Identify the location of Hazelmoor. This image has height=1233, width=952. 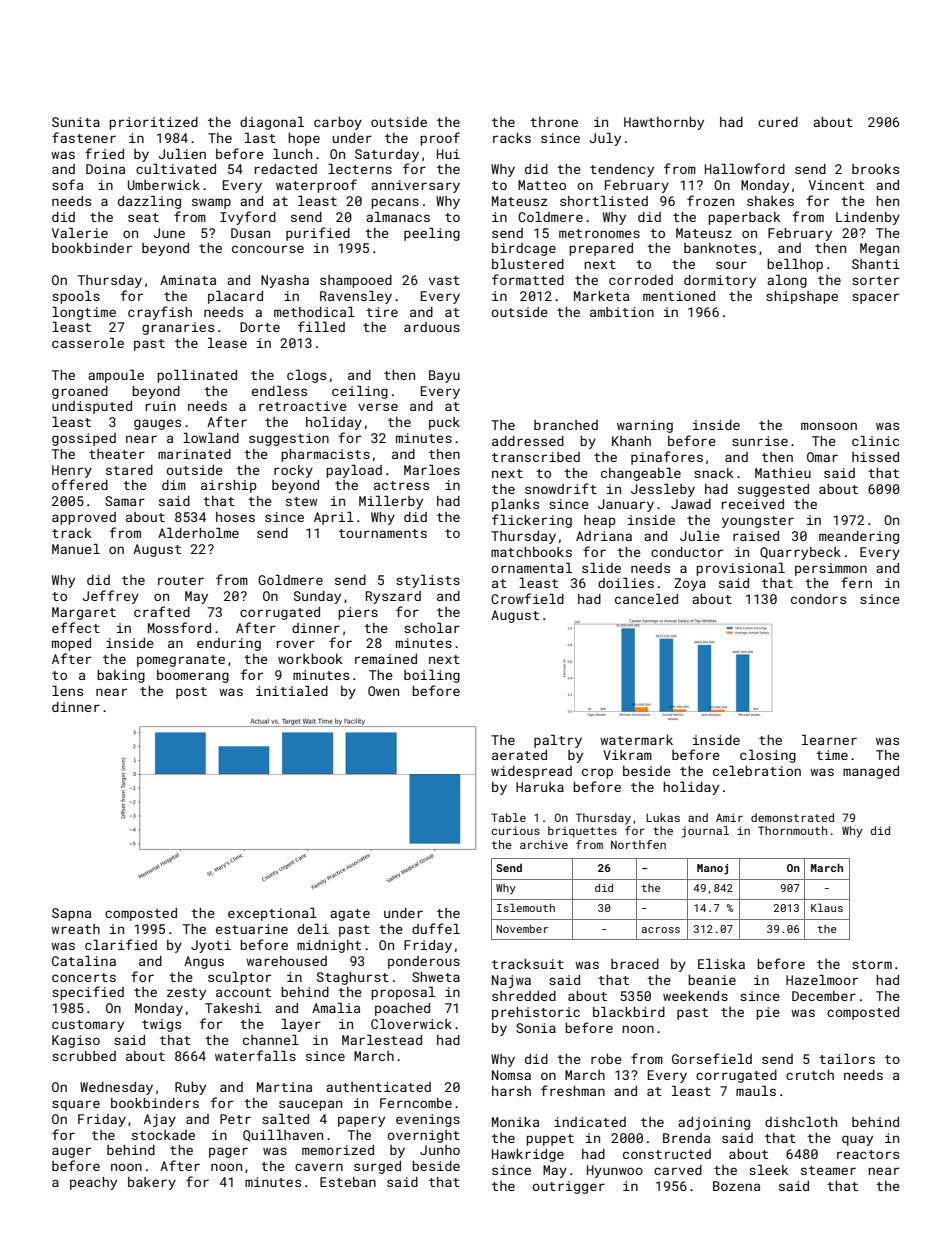
(822, 980).
